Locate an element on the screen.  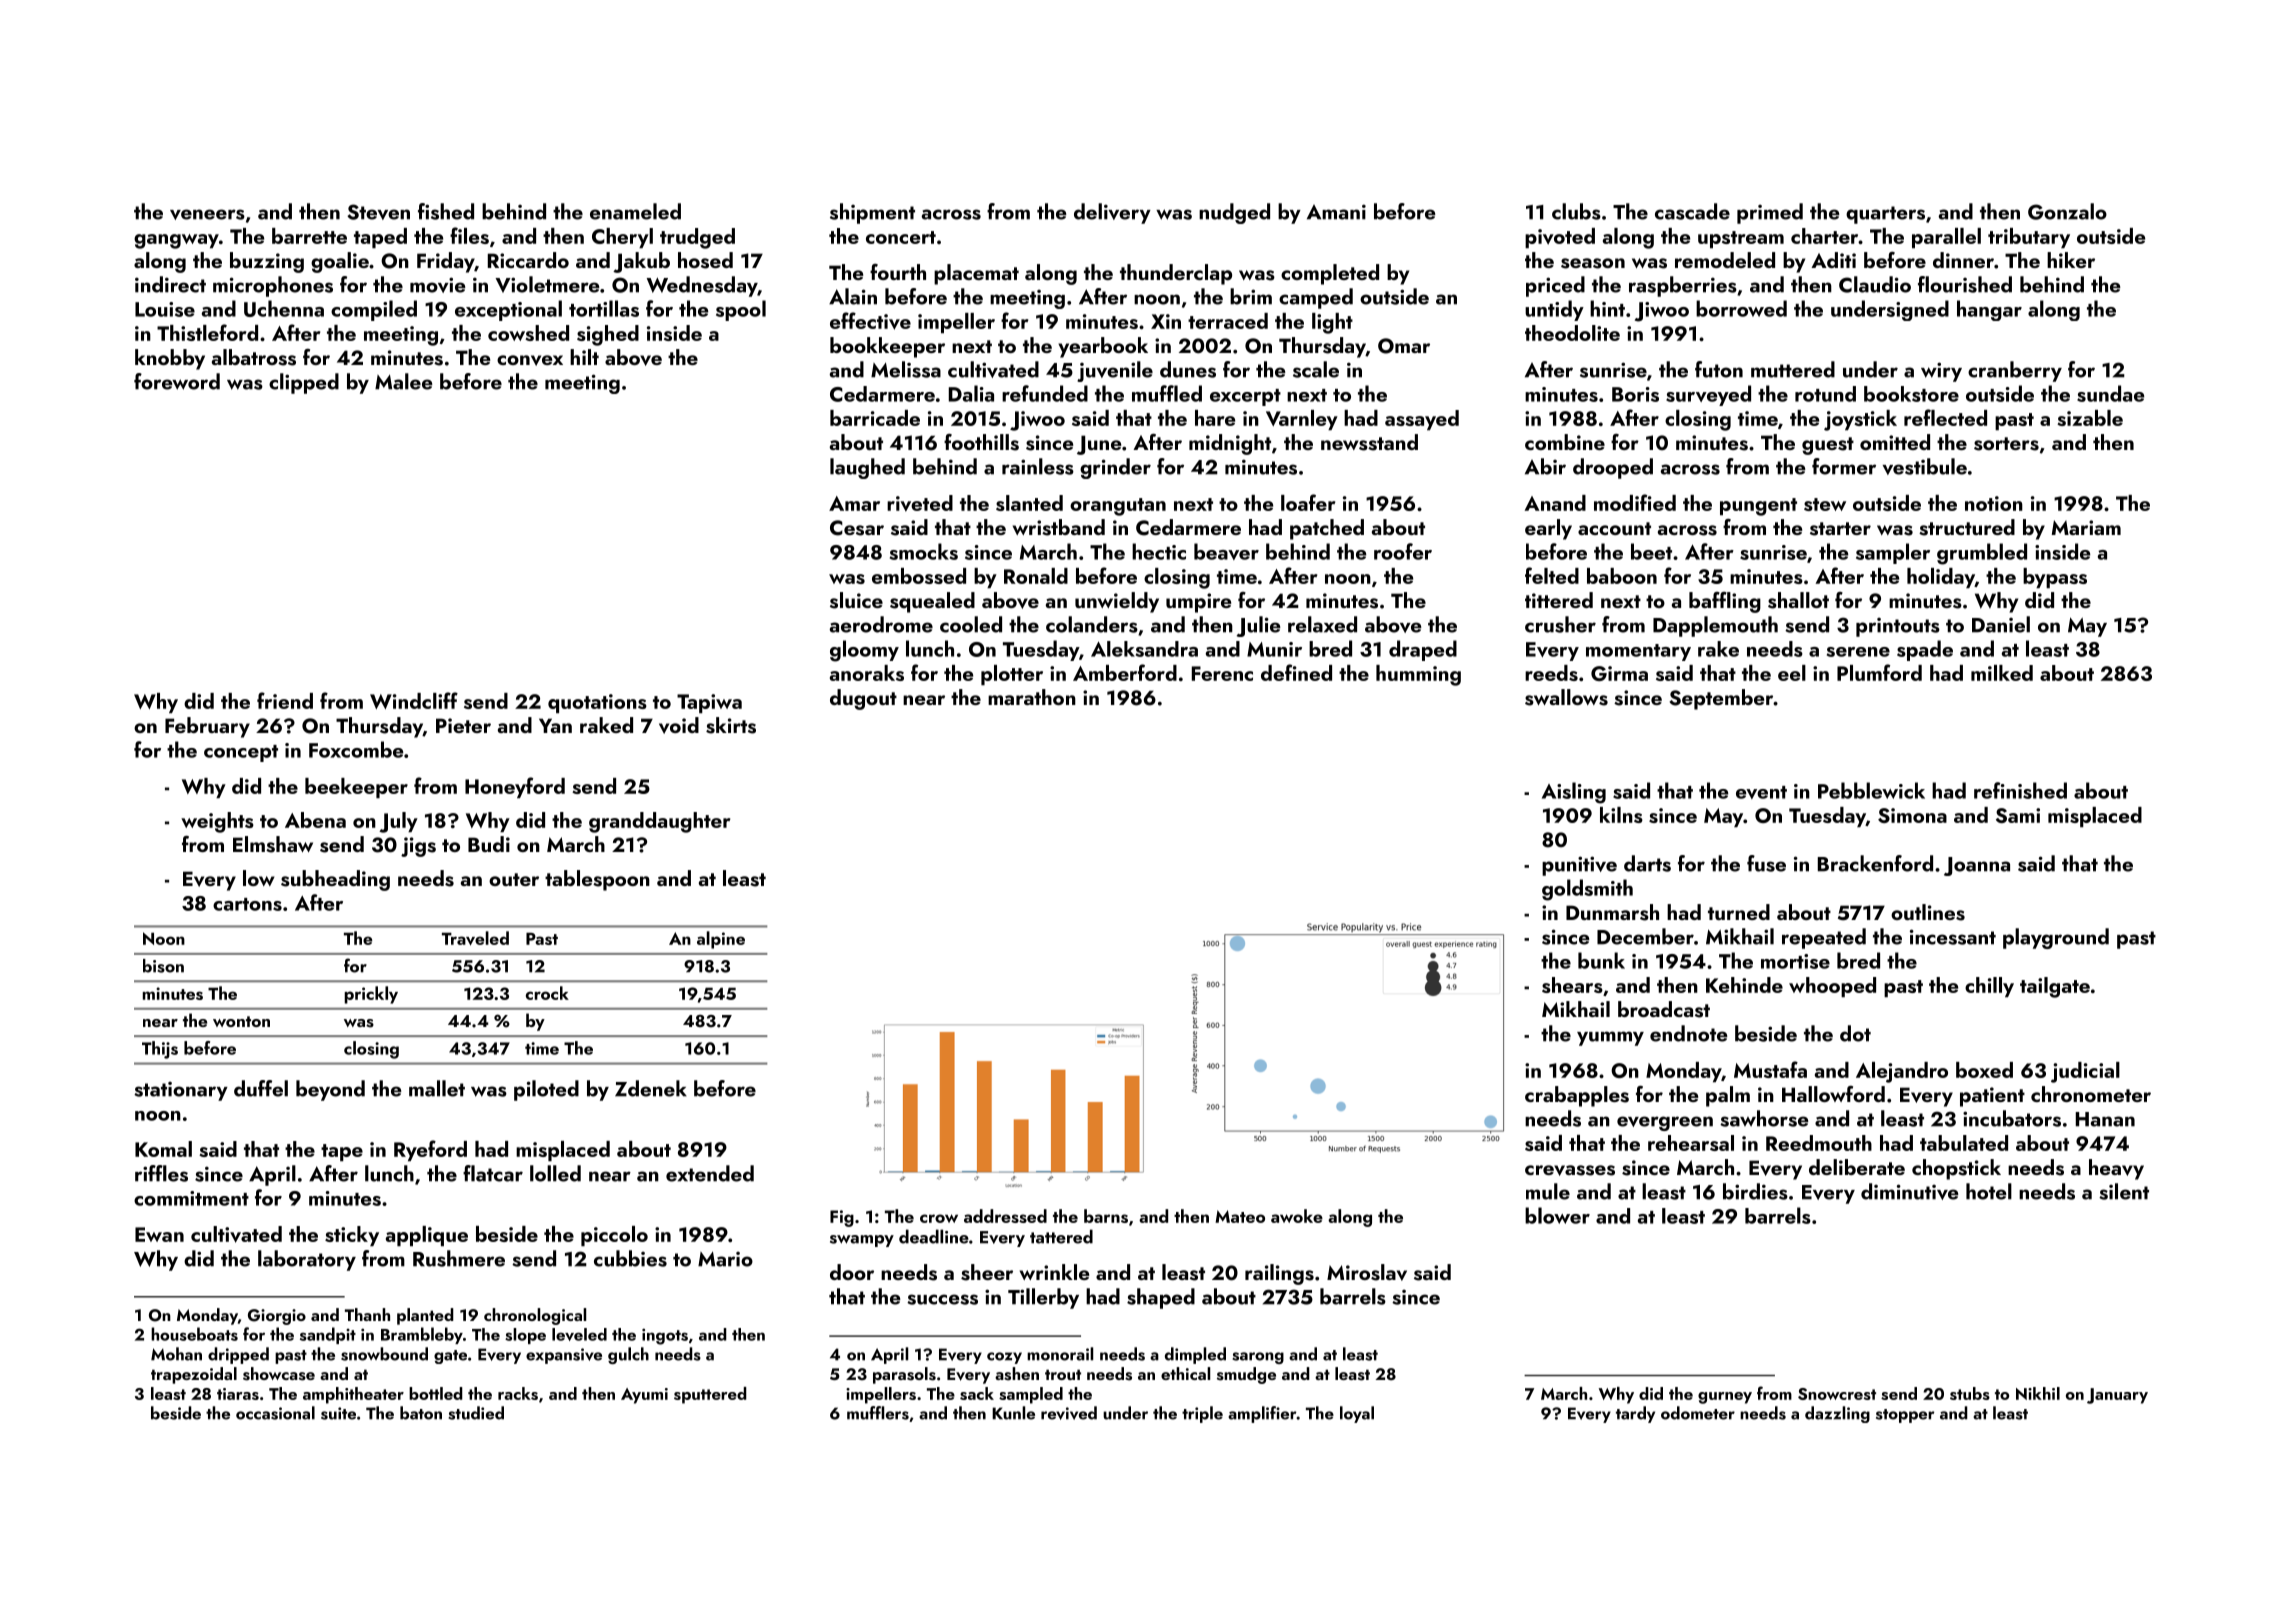
mufflers is located at coordinates (878, 1413).
